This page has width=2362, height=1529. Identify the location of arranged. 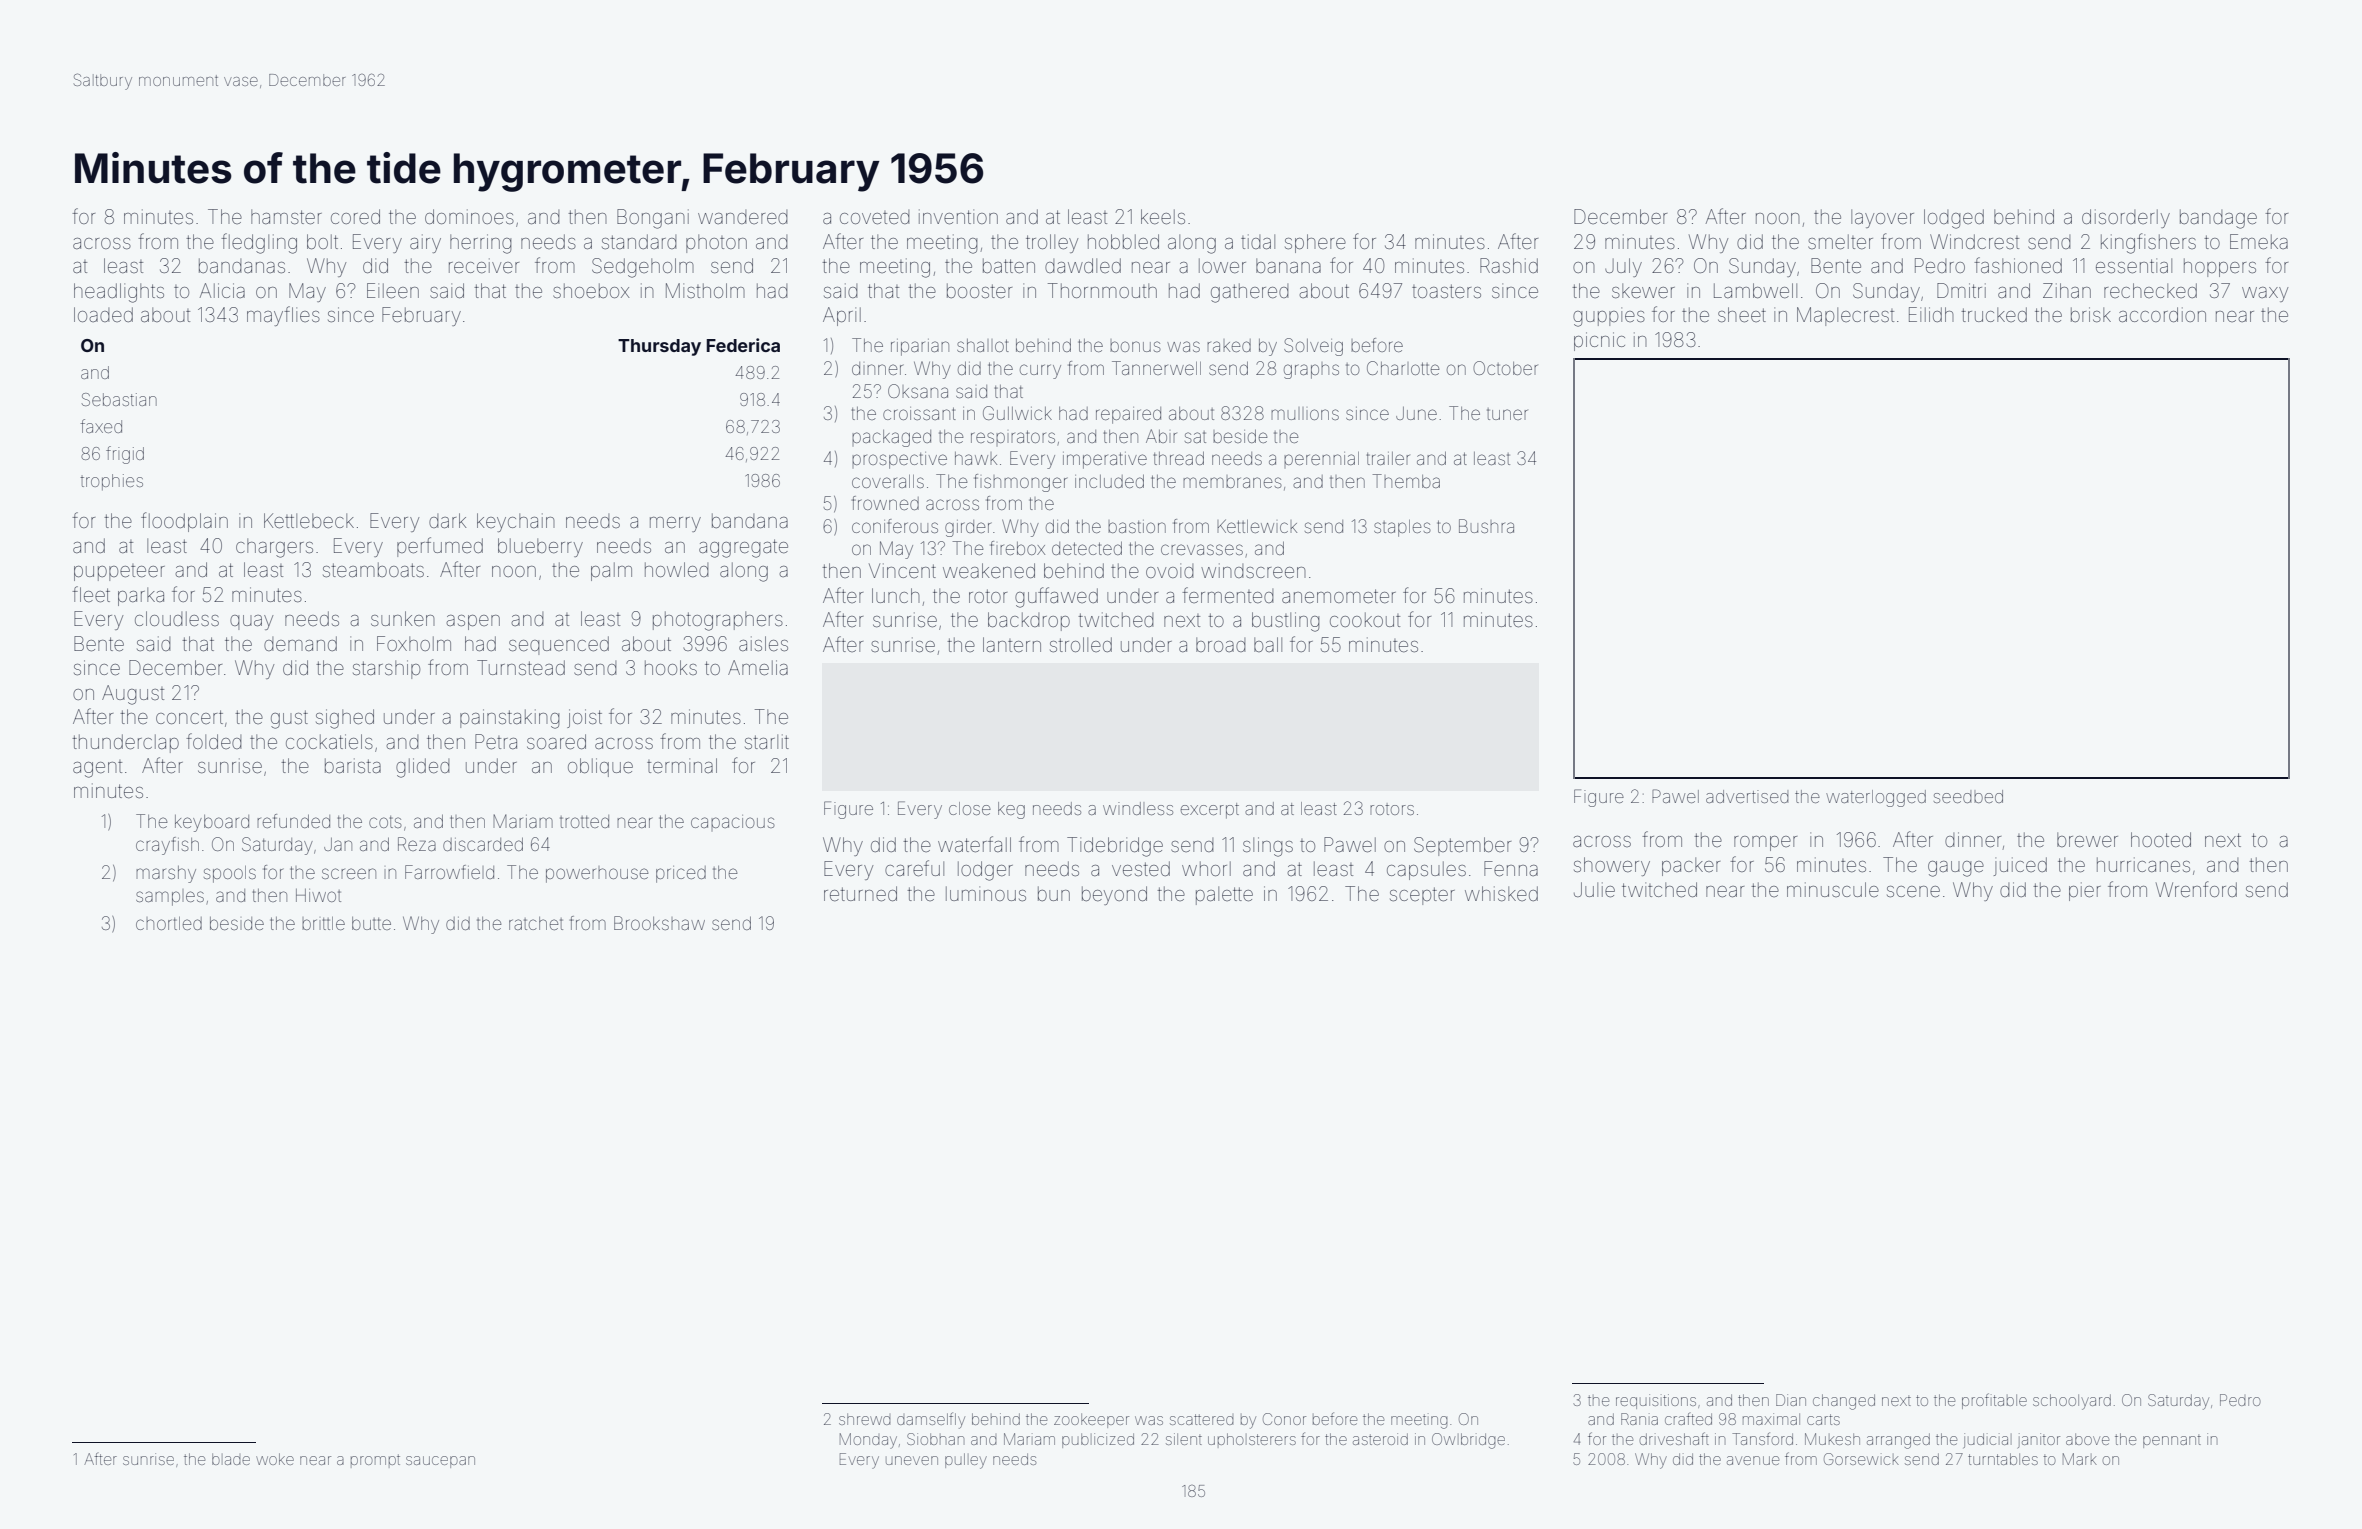
(1898, 1441).
